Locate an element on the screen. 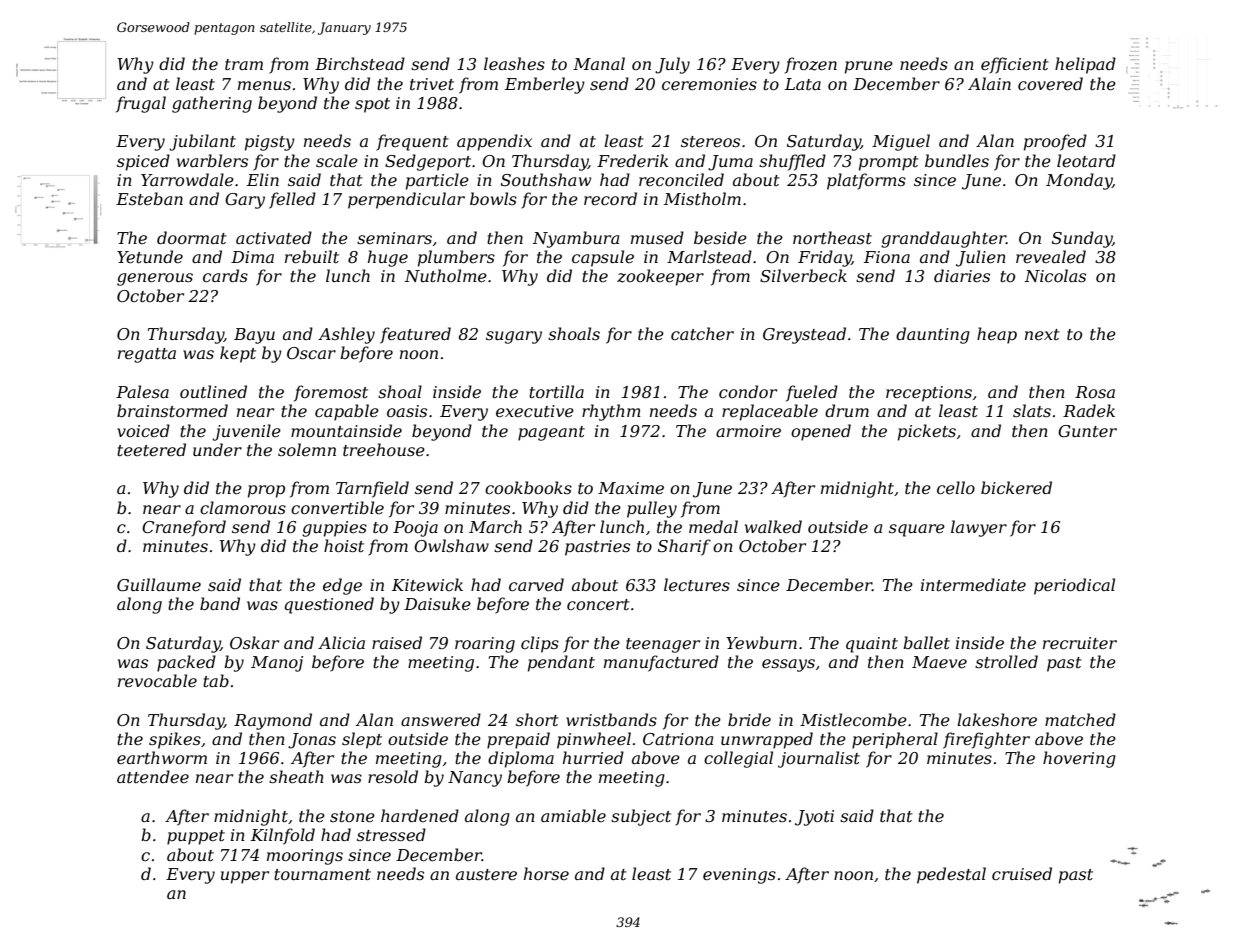 The width and height of the screenshot is (1233, 952). Tarnfield is located at coordinates (372, 489).
